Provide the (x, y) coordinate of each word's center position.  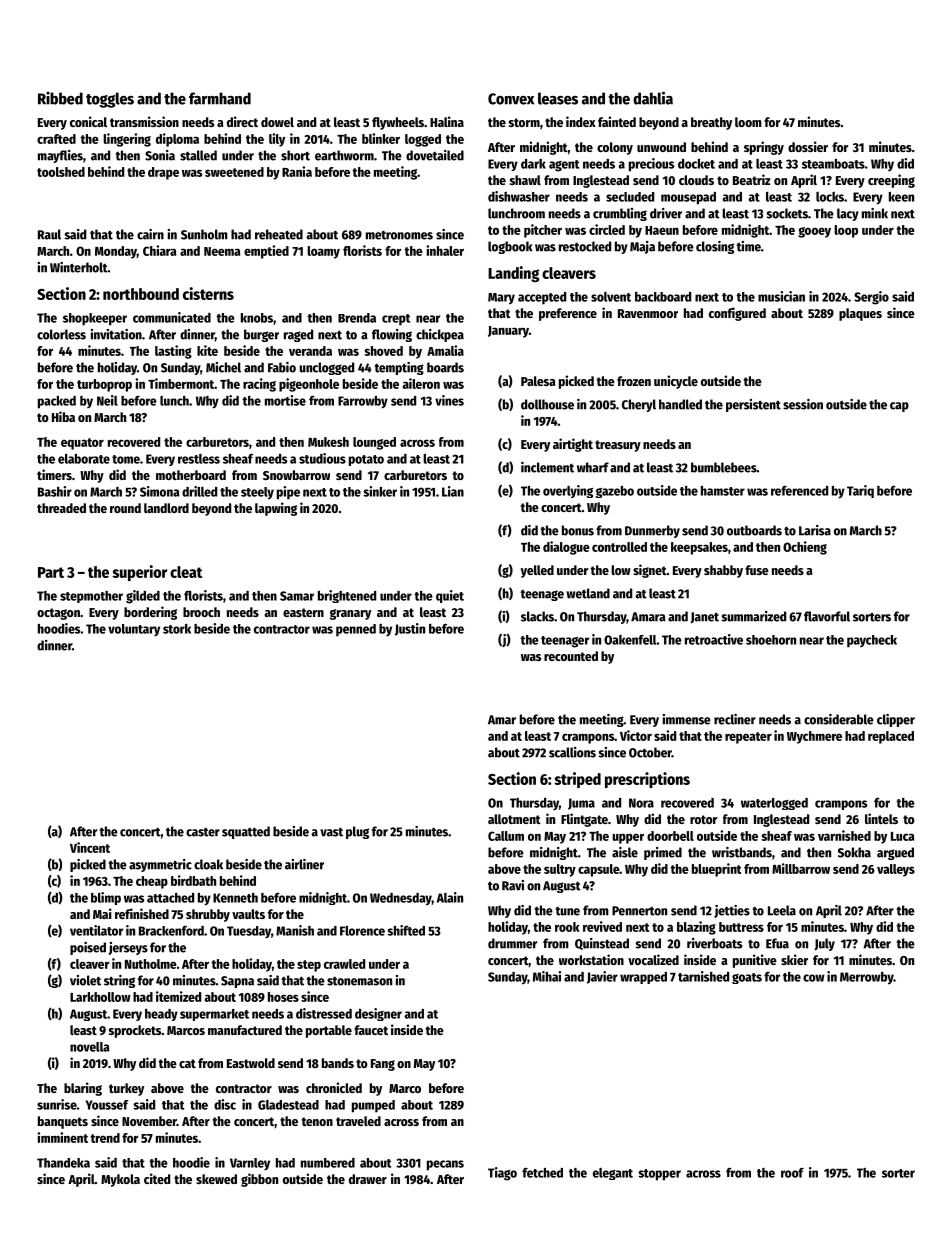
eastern (303, 612)
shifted (406, 930)
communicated (172, 317)
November (149, 1121)
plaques (860, 314)
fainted (617, 121)
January (508, 332)
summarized (753, 616)
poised (88, 948)
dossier (808, 146)
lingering (127, 140)
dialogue (566, 548)
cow (814, 978)
